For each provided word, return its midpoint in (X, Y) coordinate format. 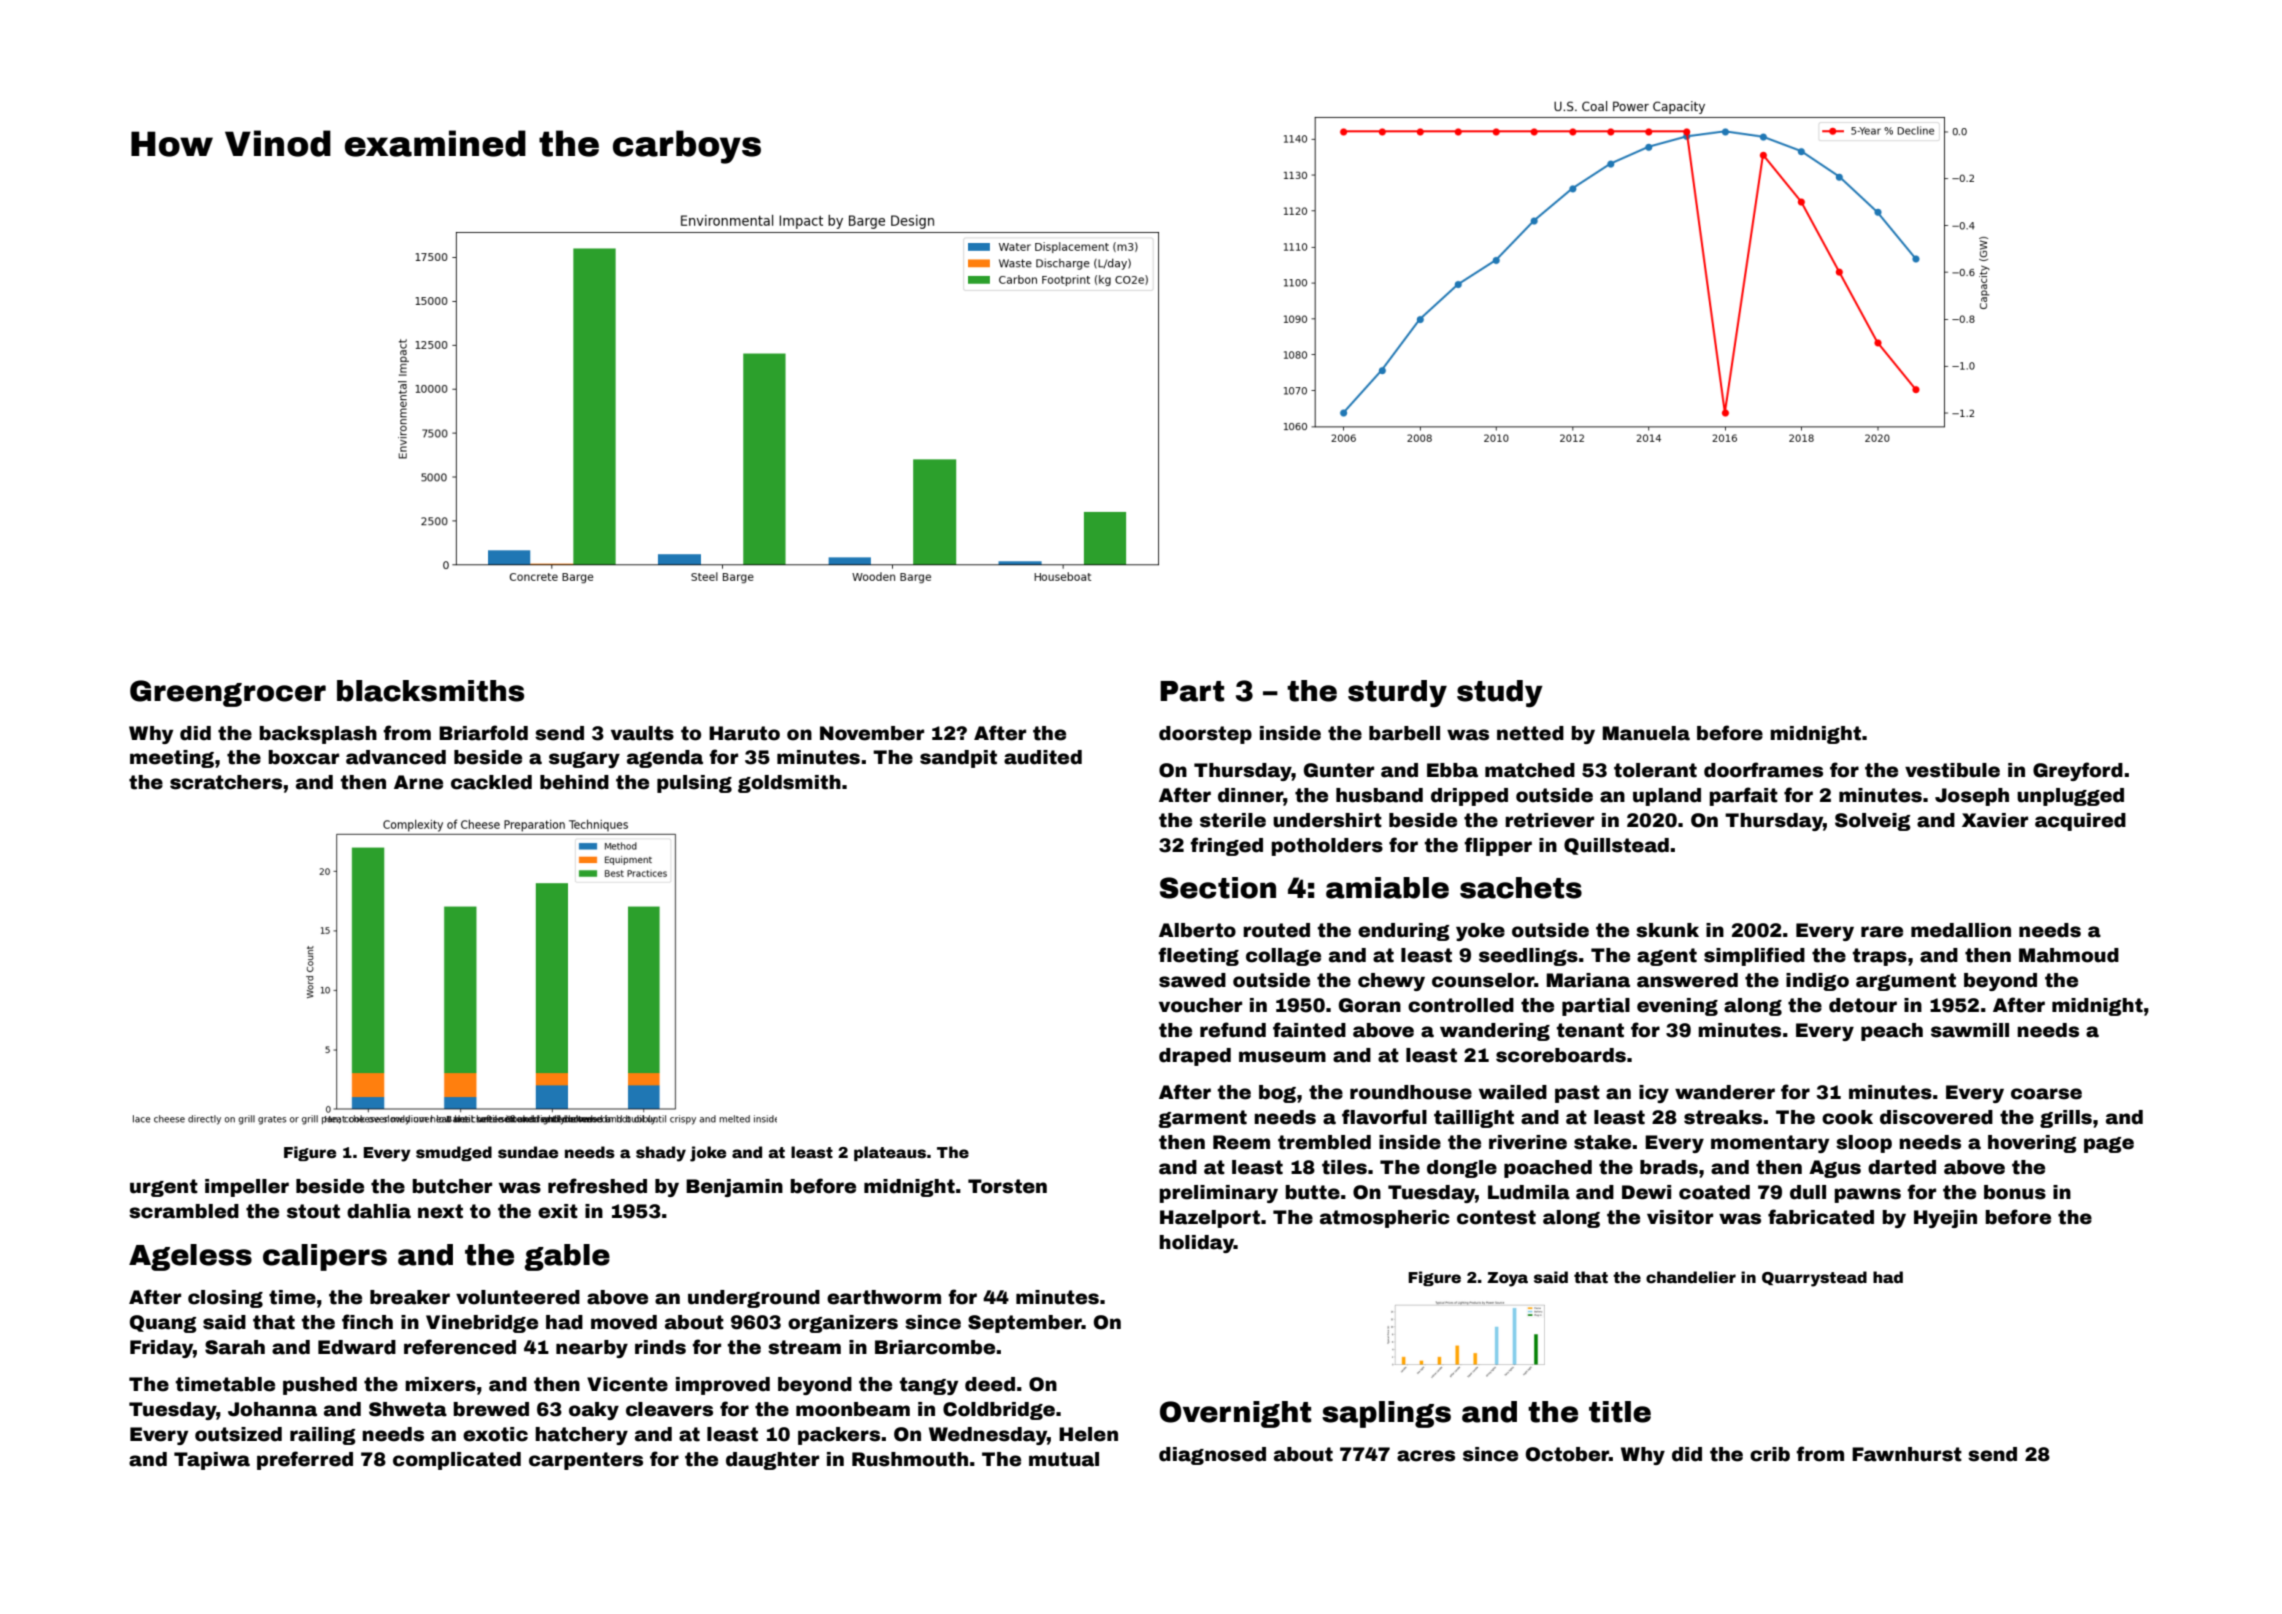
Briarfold (483, 733)
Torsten (1007, 1186)
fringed (1226, 846)
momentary (1770, 1144)
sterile (1233, 820)
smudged (454, 1153)
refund (1233, 1030)
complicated (457, 1461)
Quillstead (1616, 846)
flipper (1498, 846)
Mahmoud (2069, 955)
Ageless (190, 1257)
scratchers (226, 782)
